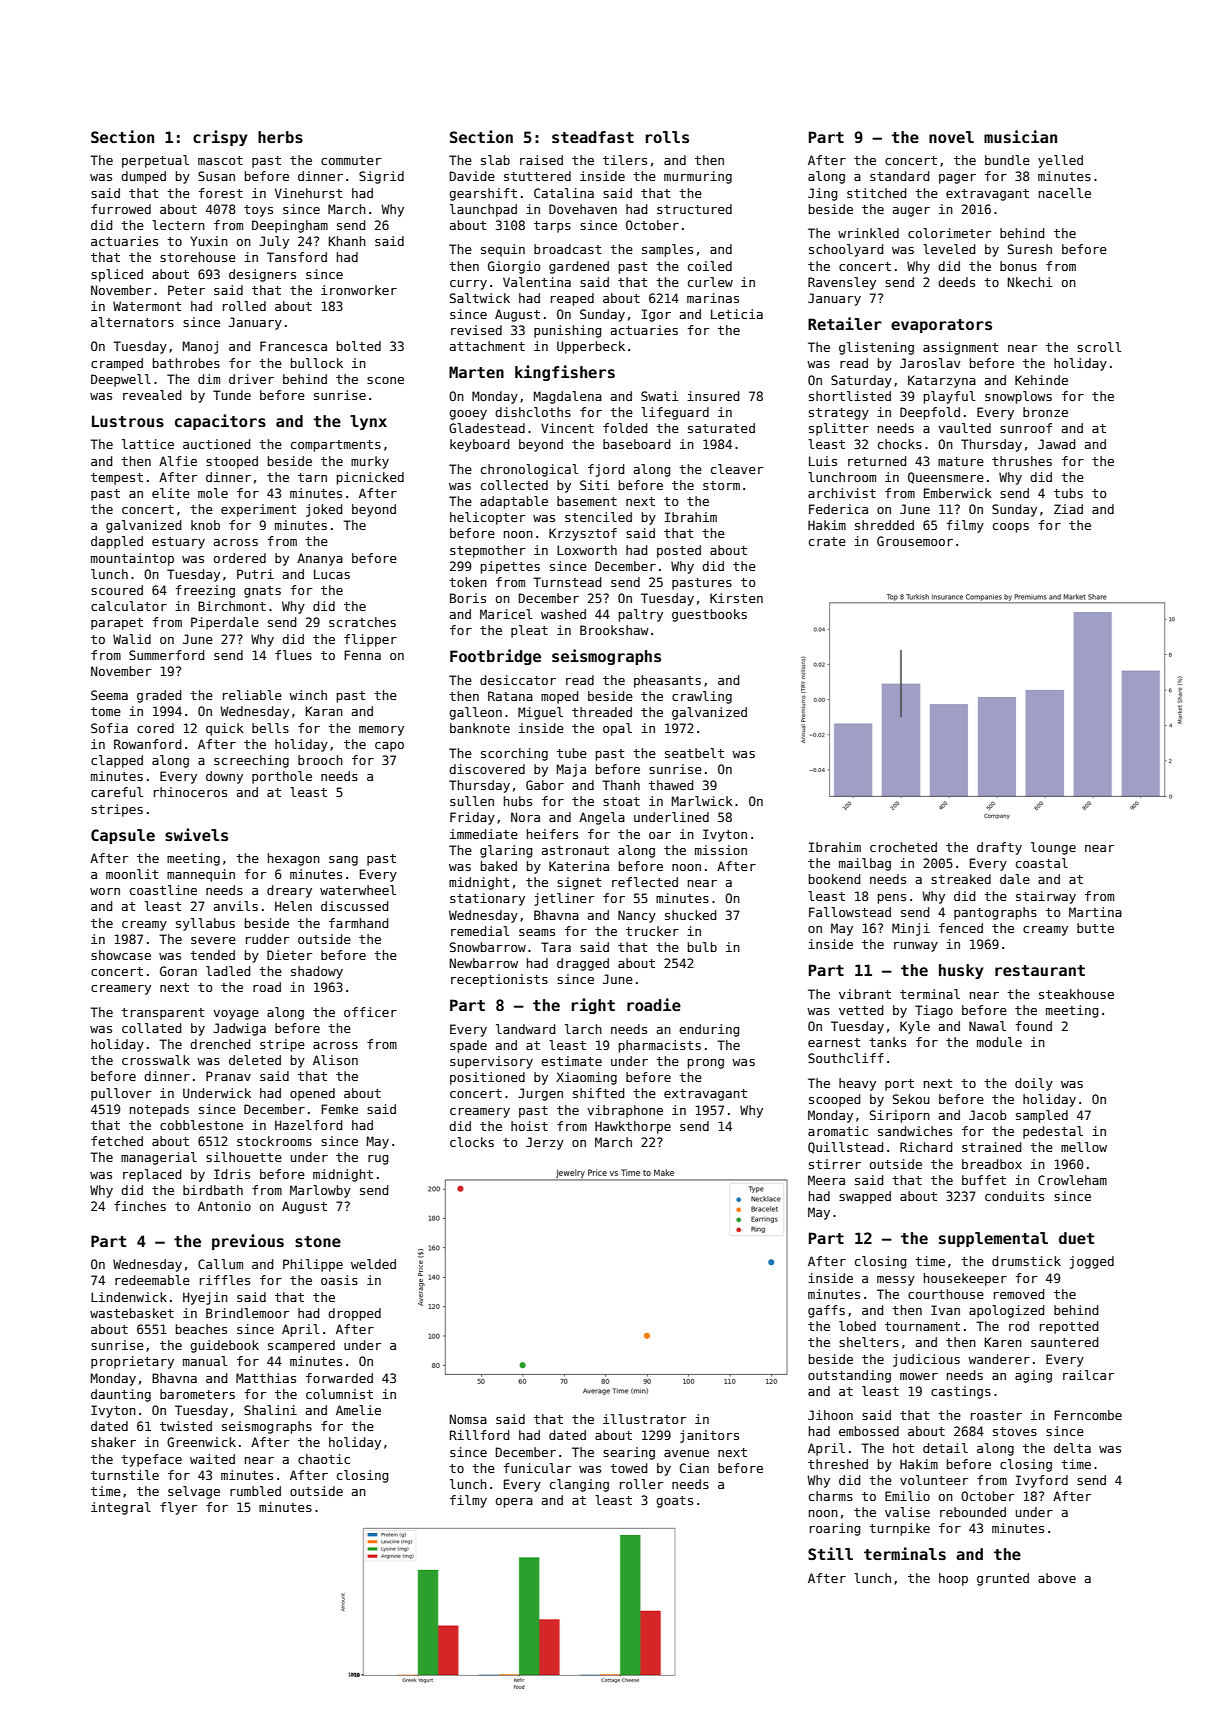 The height and width of the screenshot is (1717, 1214). Describe the element at coordinates (123, 836) in the screenshot. I see `Capsule` at that location.
